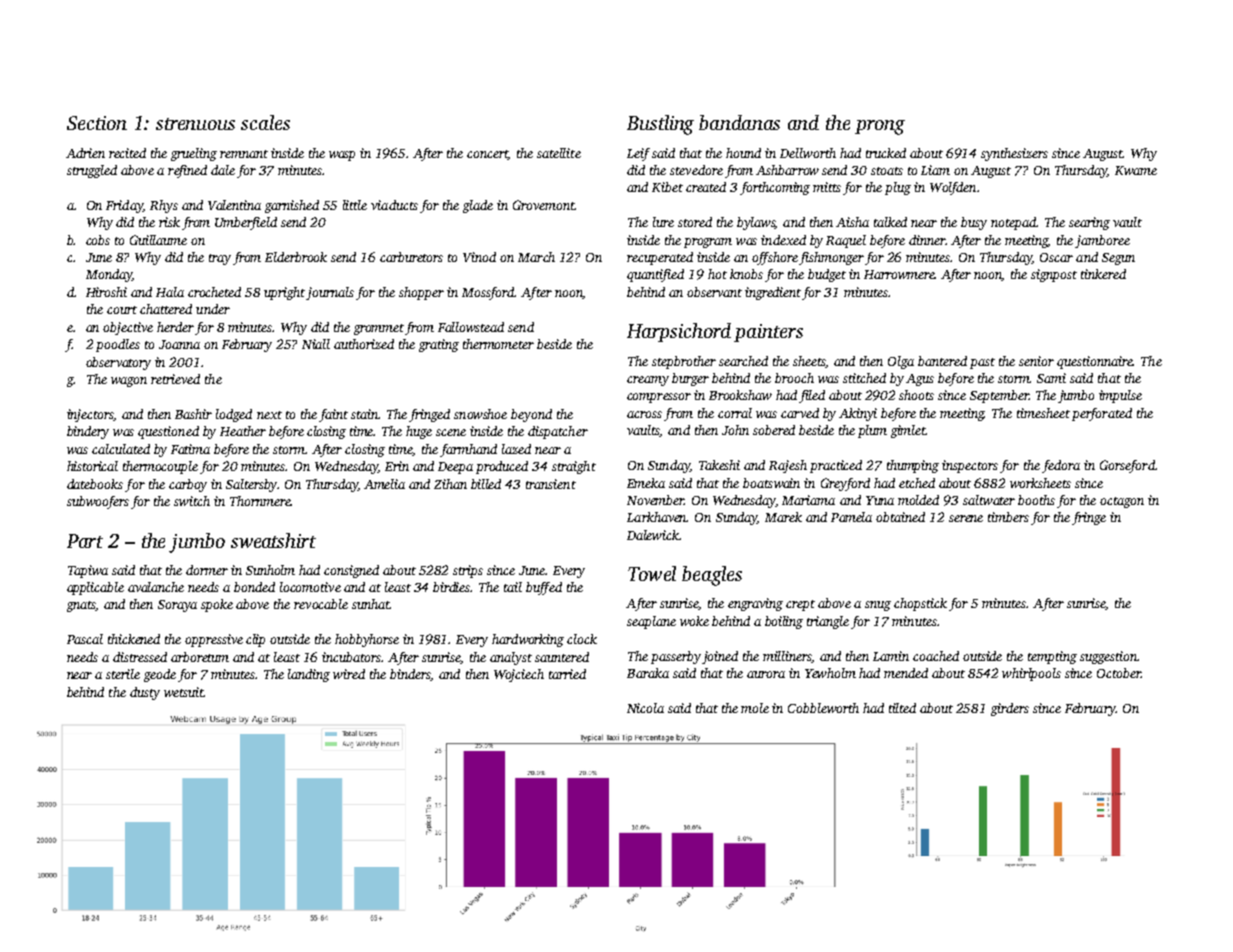 The width and height of the screenshot is (1233, 952). I want to click on Bustling, so click(660, 125).
